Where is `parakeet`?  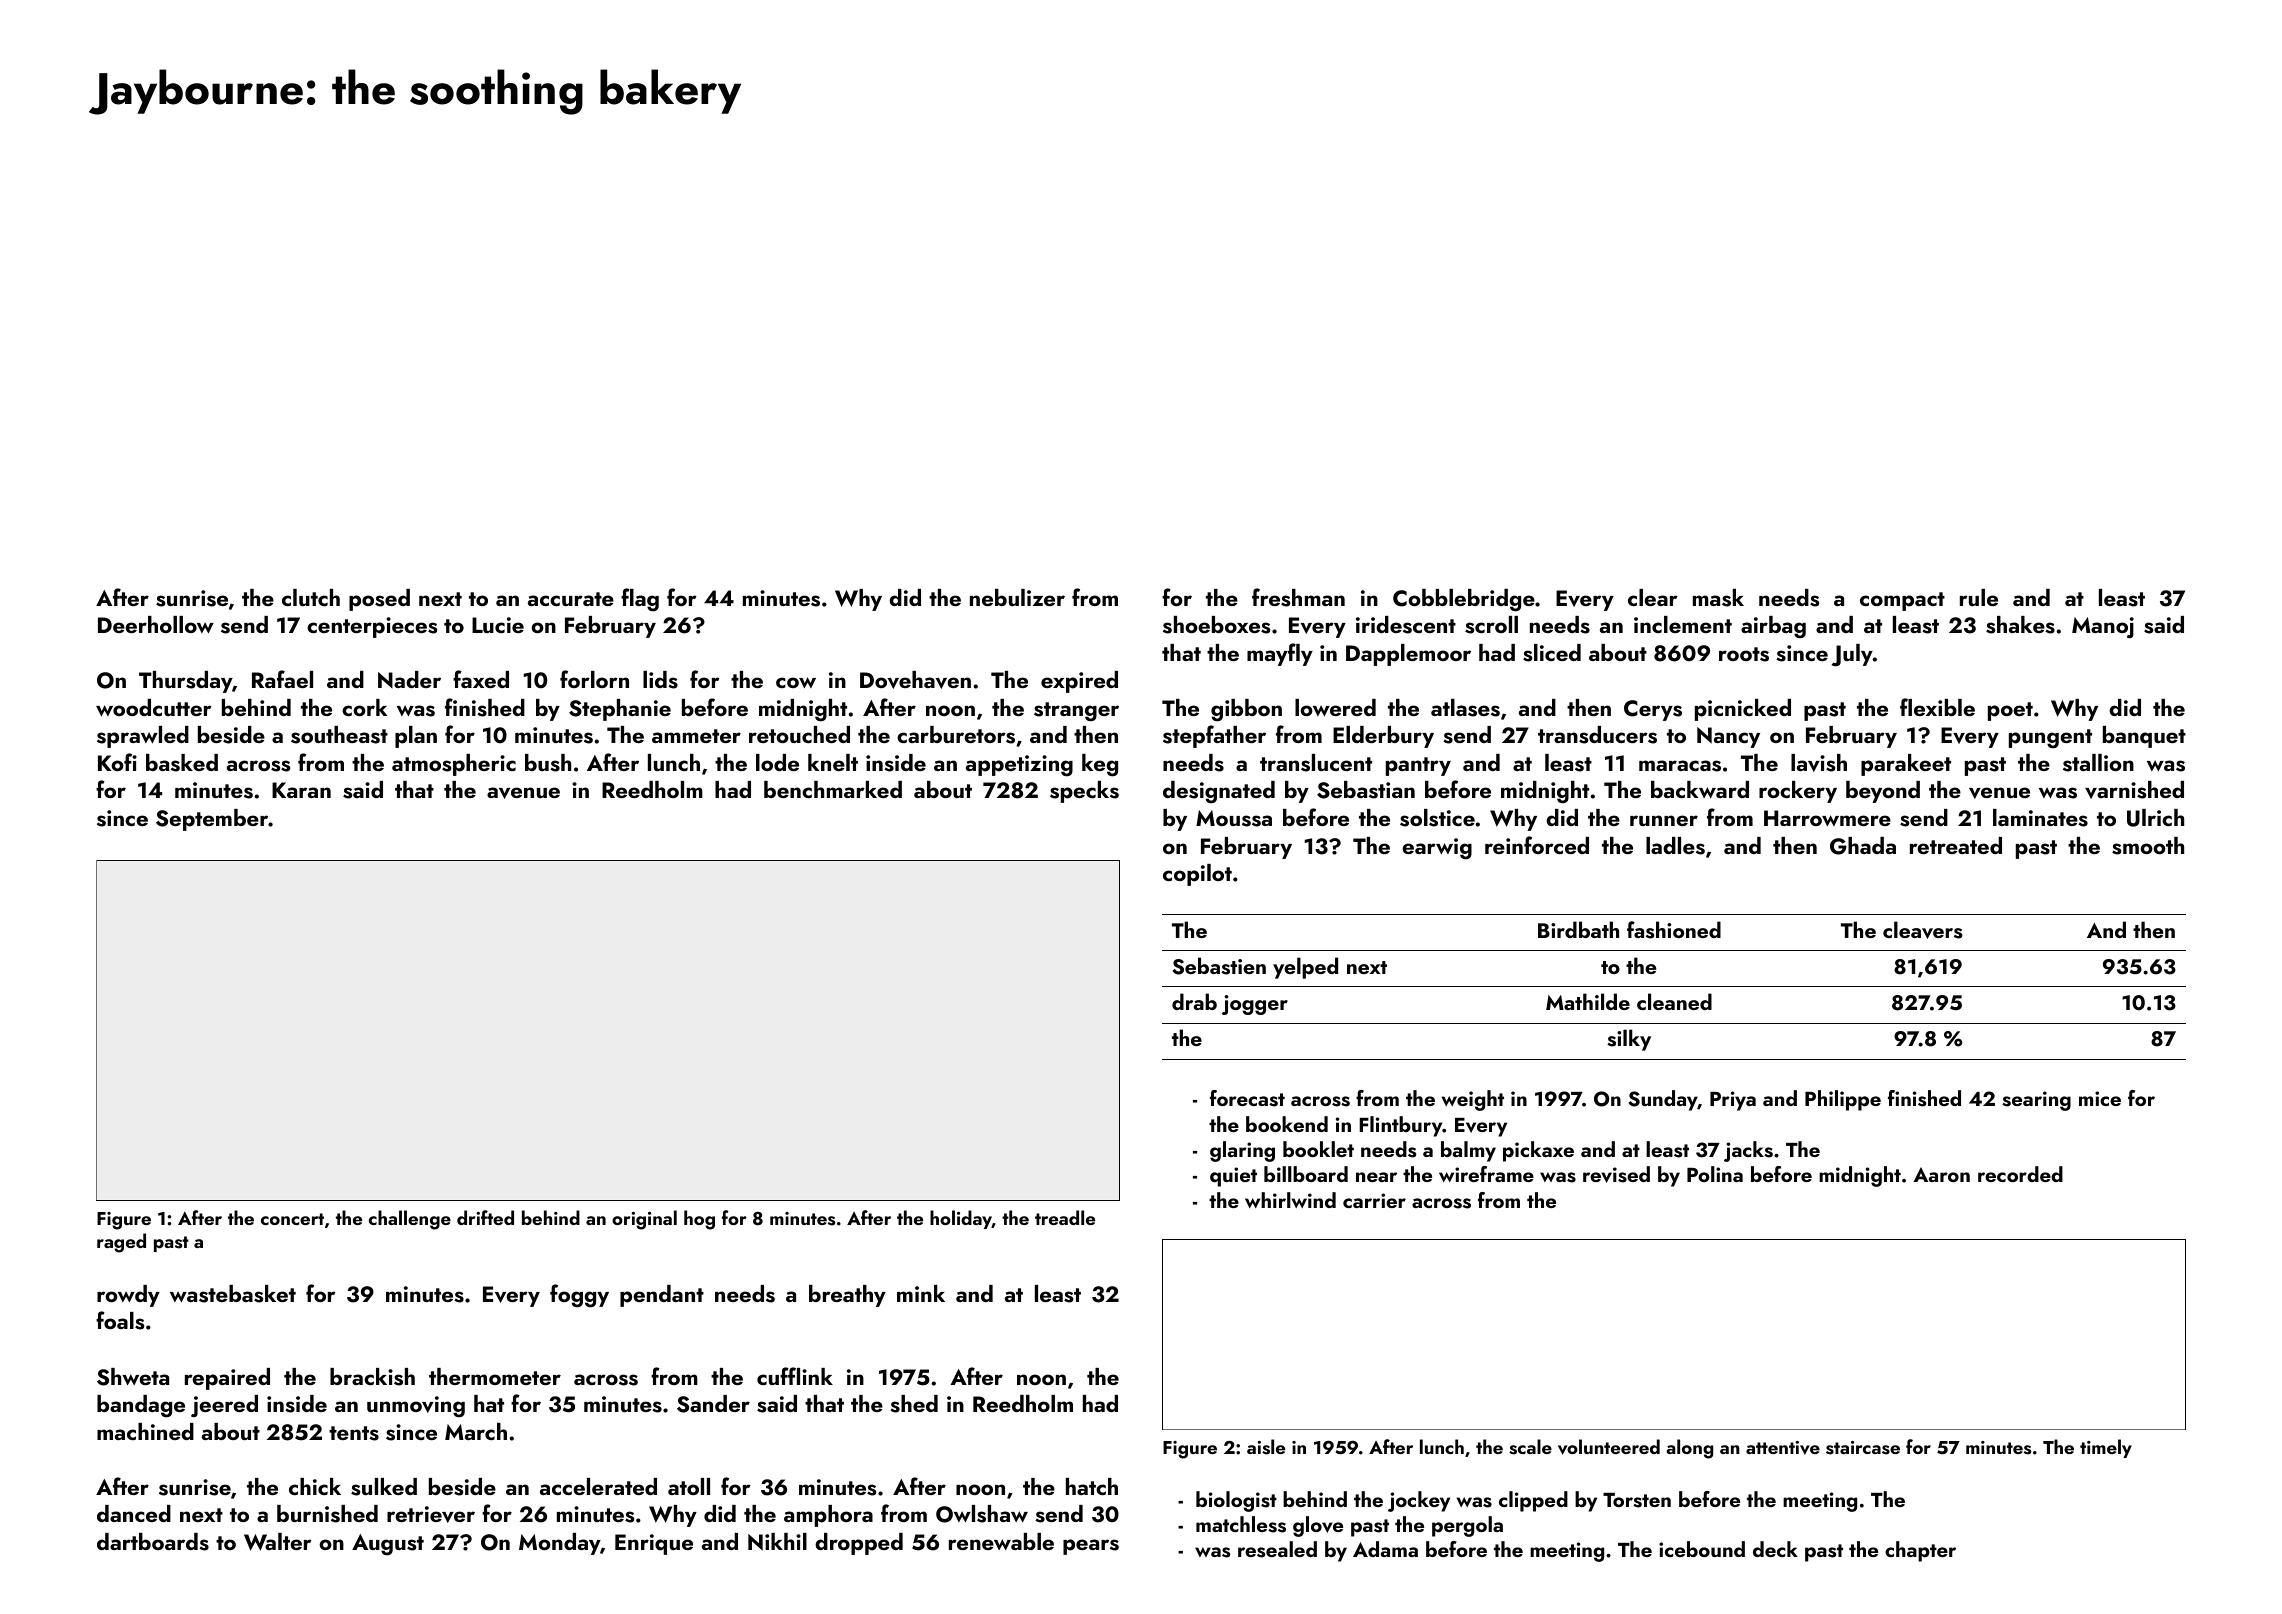
parakeet is located at coordinates (1906, 765).
